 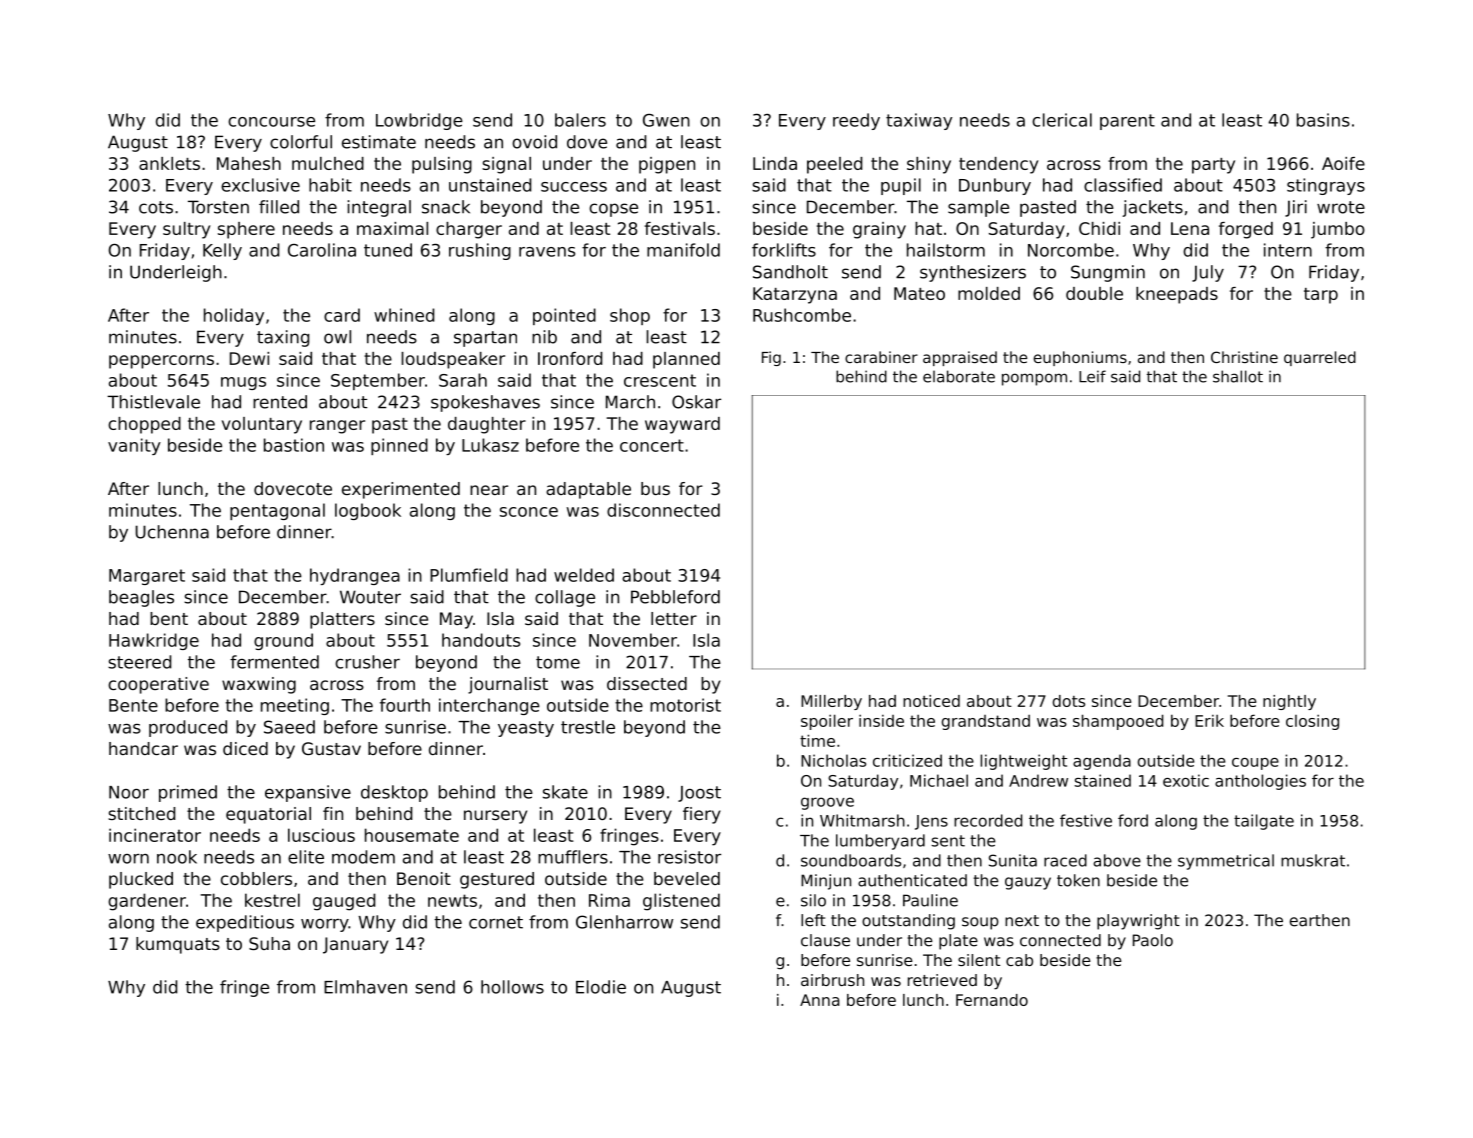 I want to click on March, so click(x=630, y=402).
